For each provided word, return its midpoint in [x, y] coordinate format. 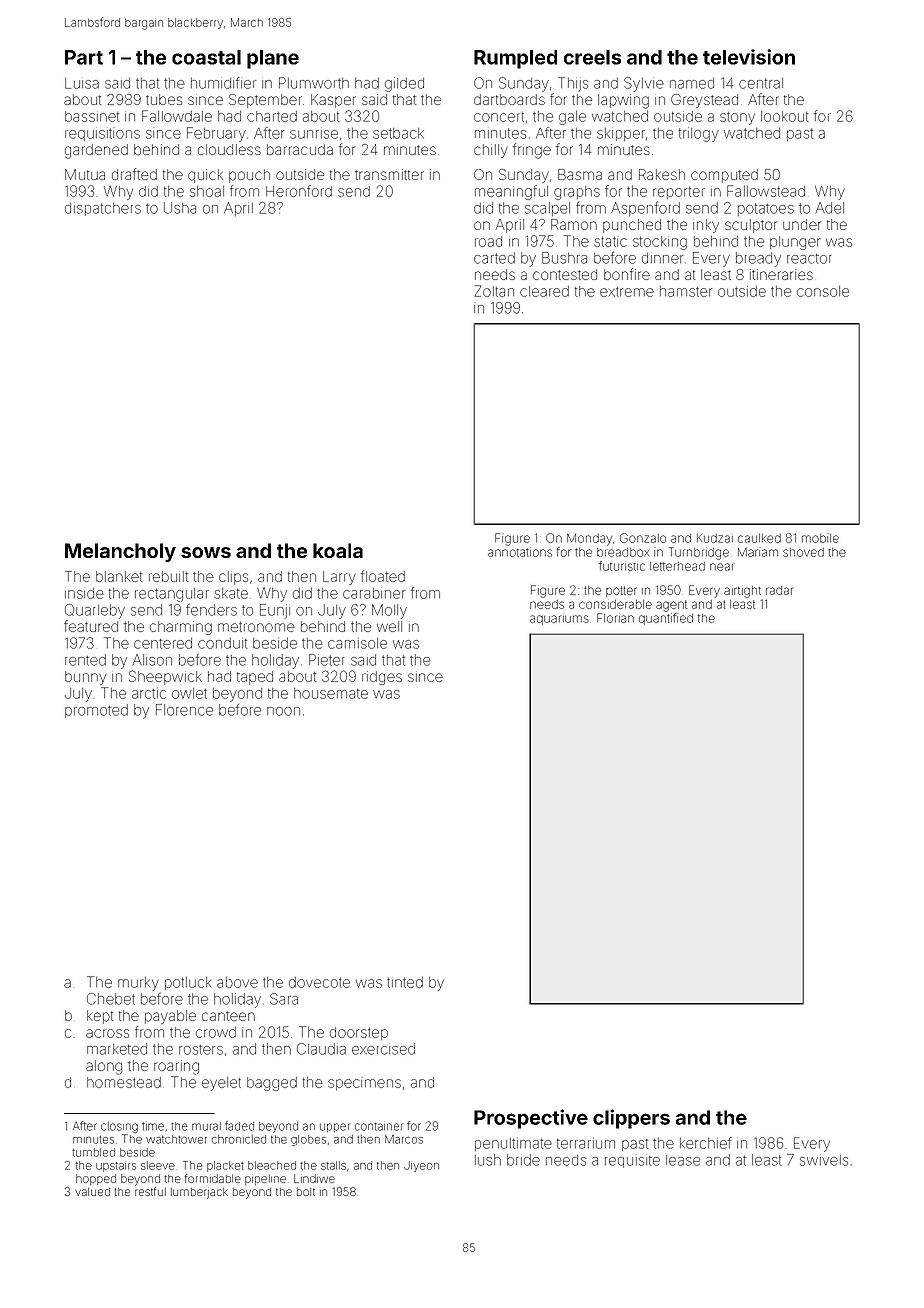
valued [92, 1192]
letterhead [677, 566]
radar [779, 590]
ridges [382, 678]
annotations [520, 552]
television [749, 57]
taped [255, 678]
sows [206, 552]
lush [488, 1160]
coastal [206, 57]
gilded [404, 84]
